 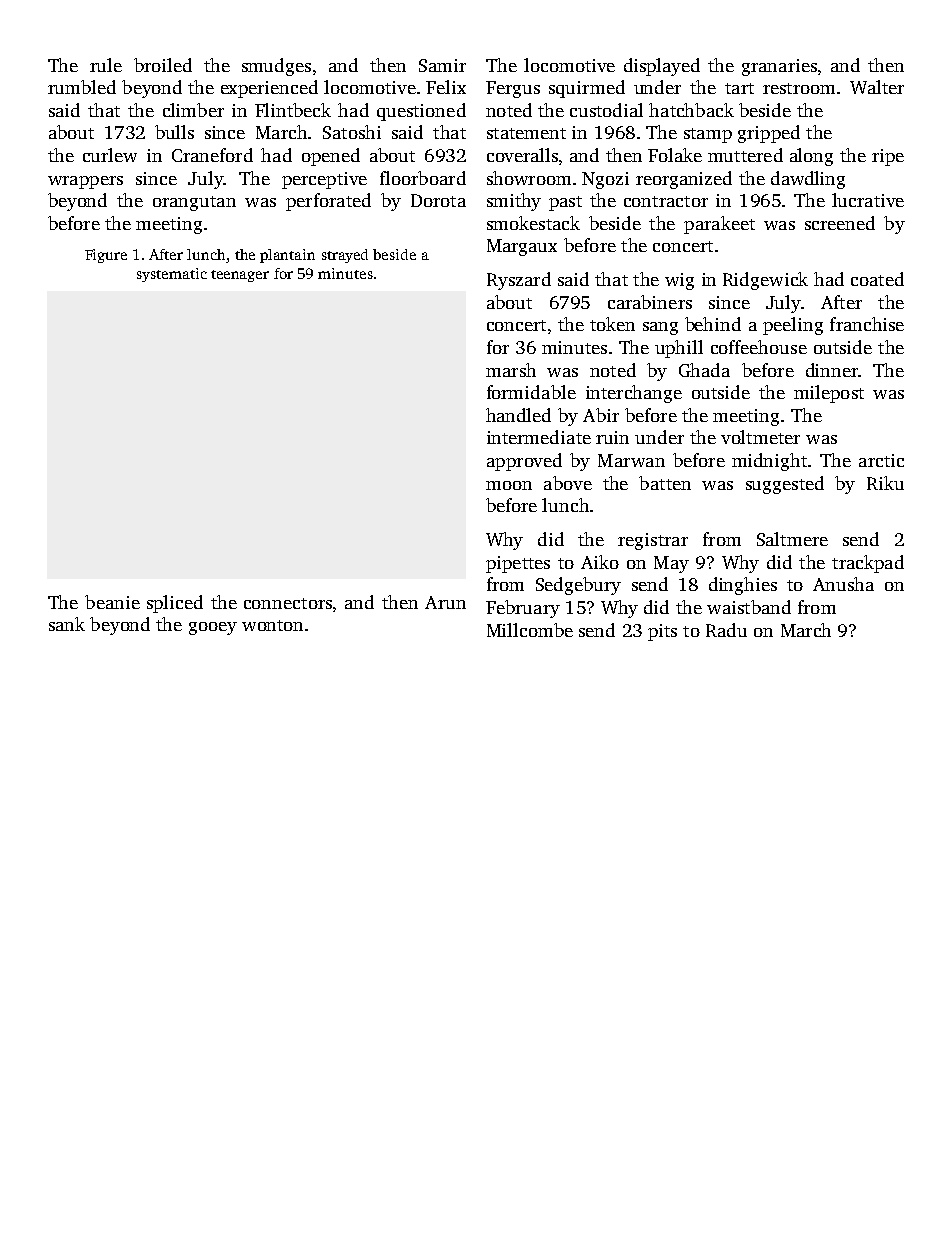 I want to click on granaries, so click(x=779, y=67).
